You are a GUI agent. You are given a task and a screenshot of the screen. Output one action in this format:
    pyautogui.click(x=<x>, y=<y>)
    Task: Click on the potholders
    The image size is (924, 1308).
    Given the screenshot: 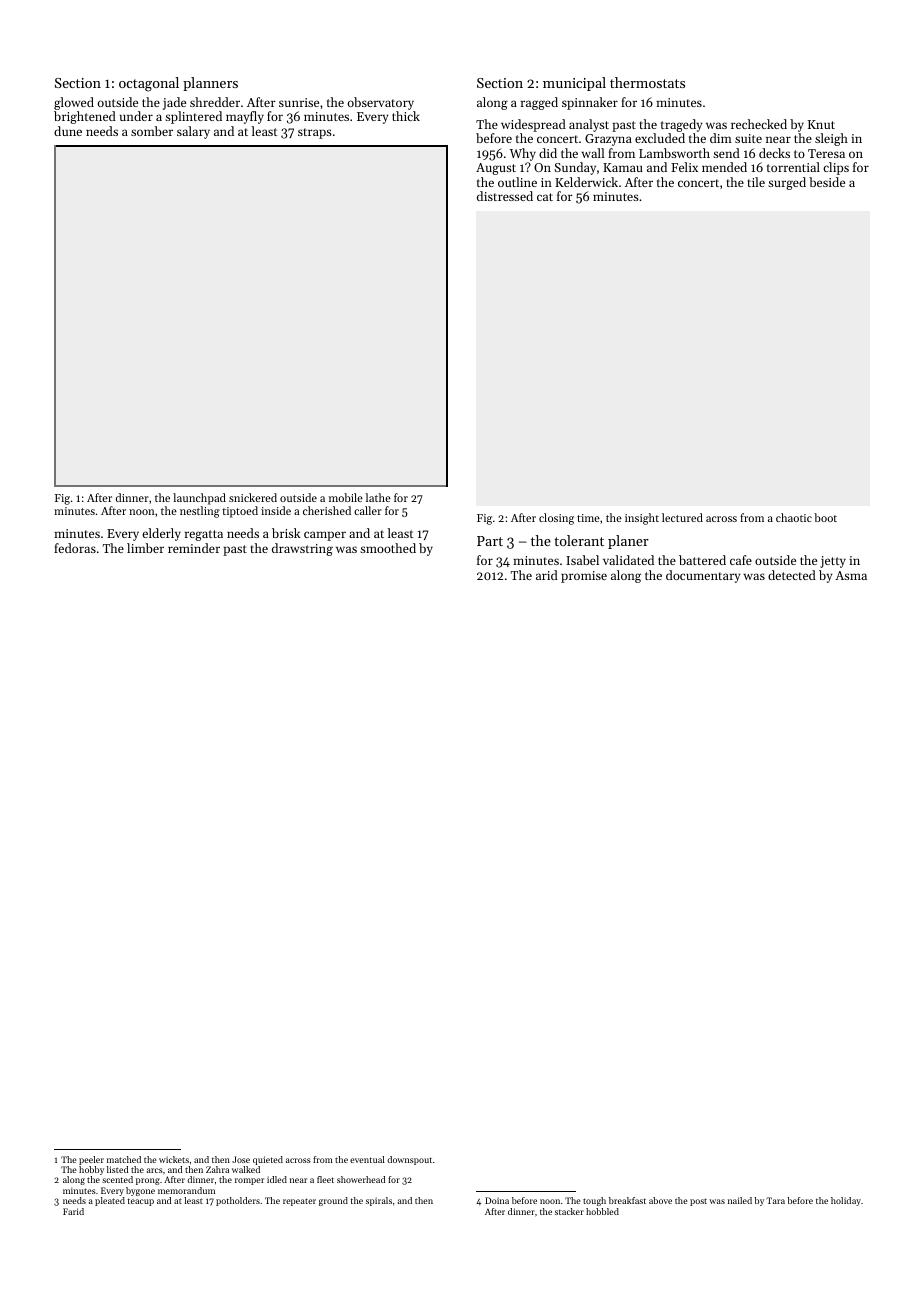 What is the action you would take?
    pyautogui.click(x=238, y=1201)
